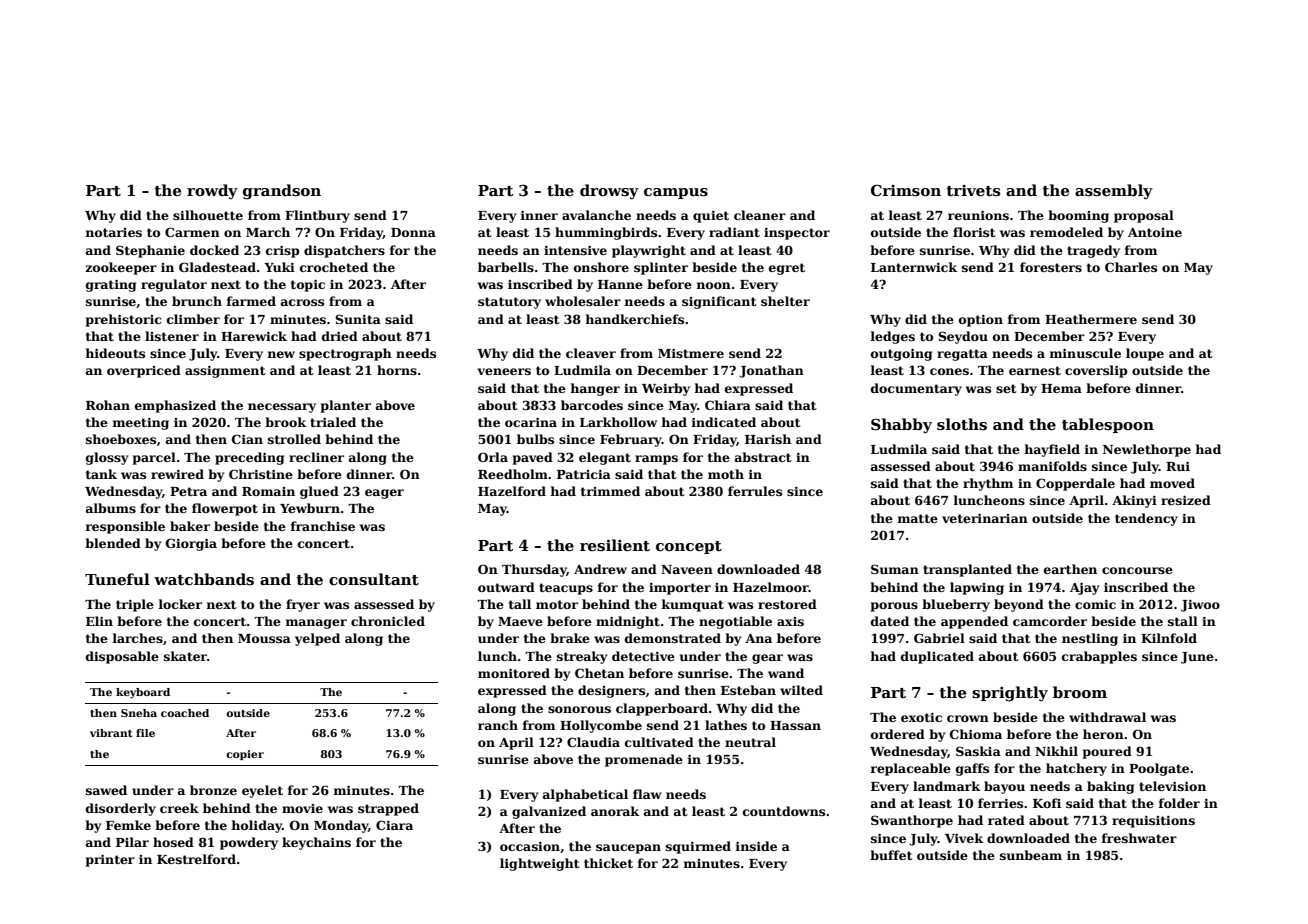 Image resolution: width=1308 pixels, height=924 pixels. Describe the element at coordinates (520, 621) in the page. I see `Maeve` at that location.
